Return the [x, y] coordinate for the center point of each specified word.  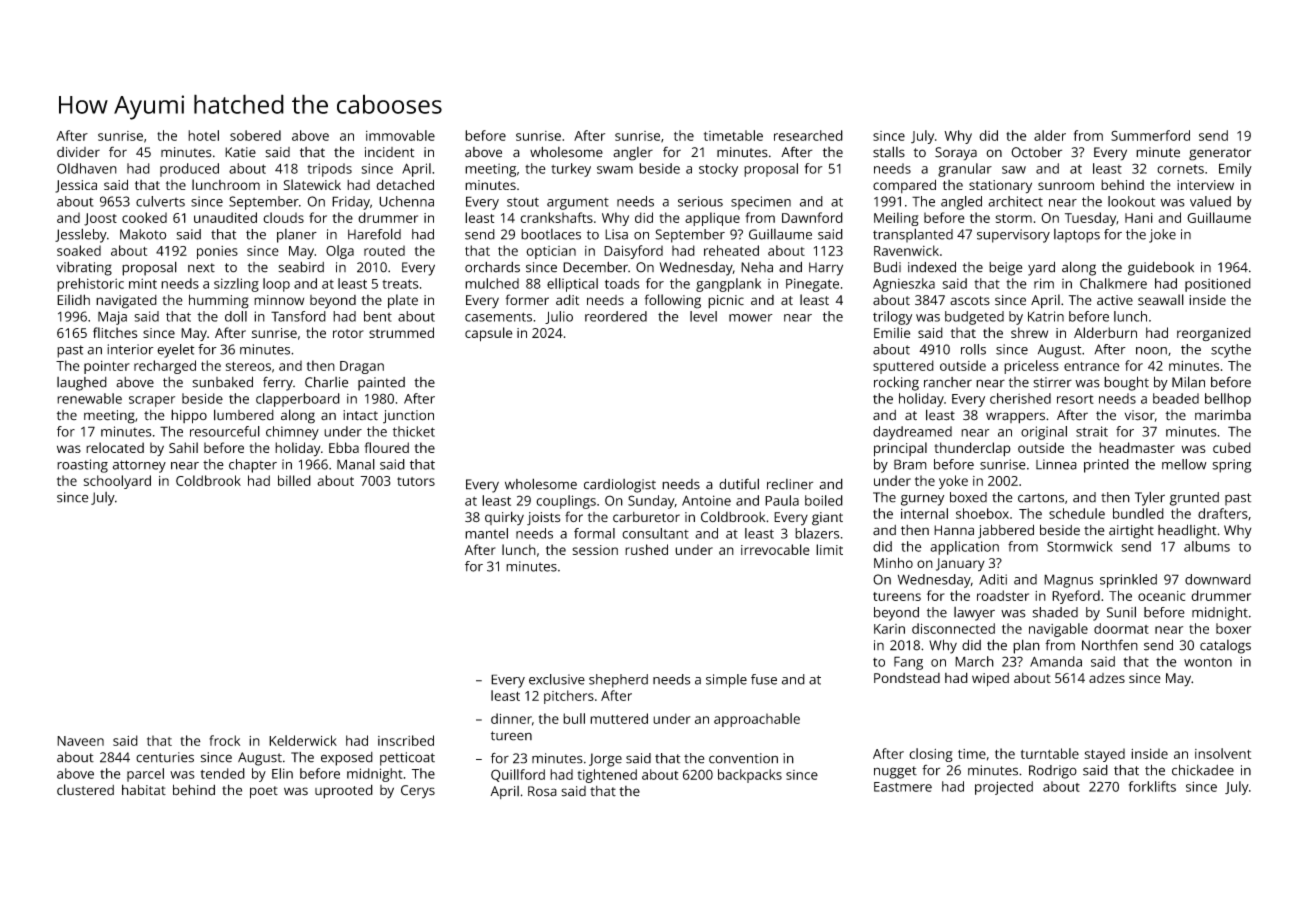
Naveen [80, 741]
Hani [1139, 218]
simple [726, 681]
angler [633, 154]
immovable [400, 135]
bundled [1138, 513]
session [595, 550]
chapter [253, 466]
